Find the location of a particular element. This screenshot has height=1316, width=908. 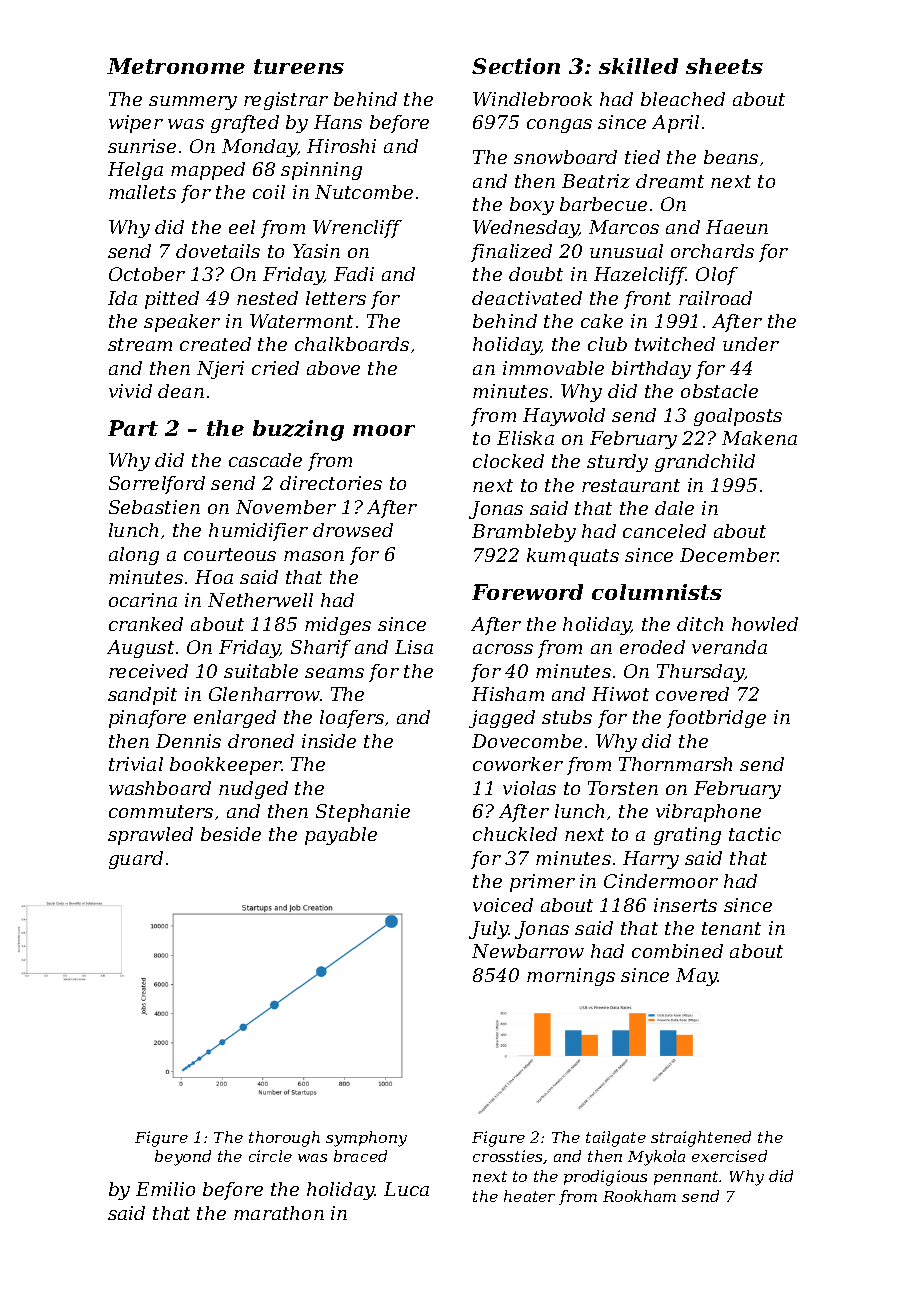

thorough is located at coordinates (284, 1139).
